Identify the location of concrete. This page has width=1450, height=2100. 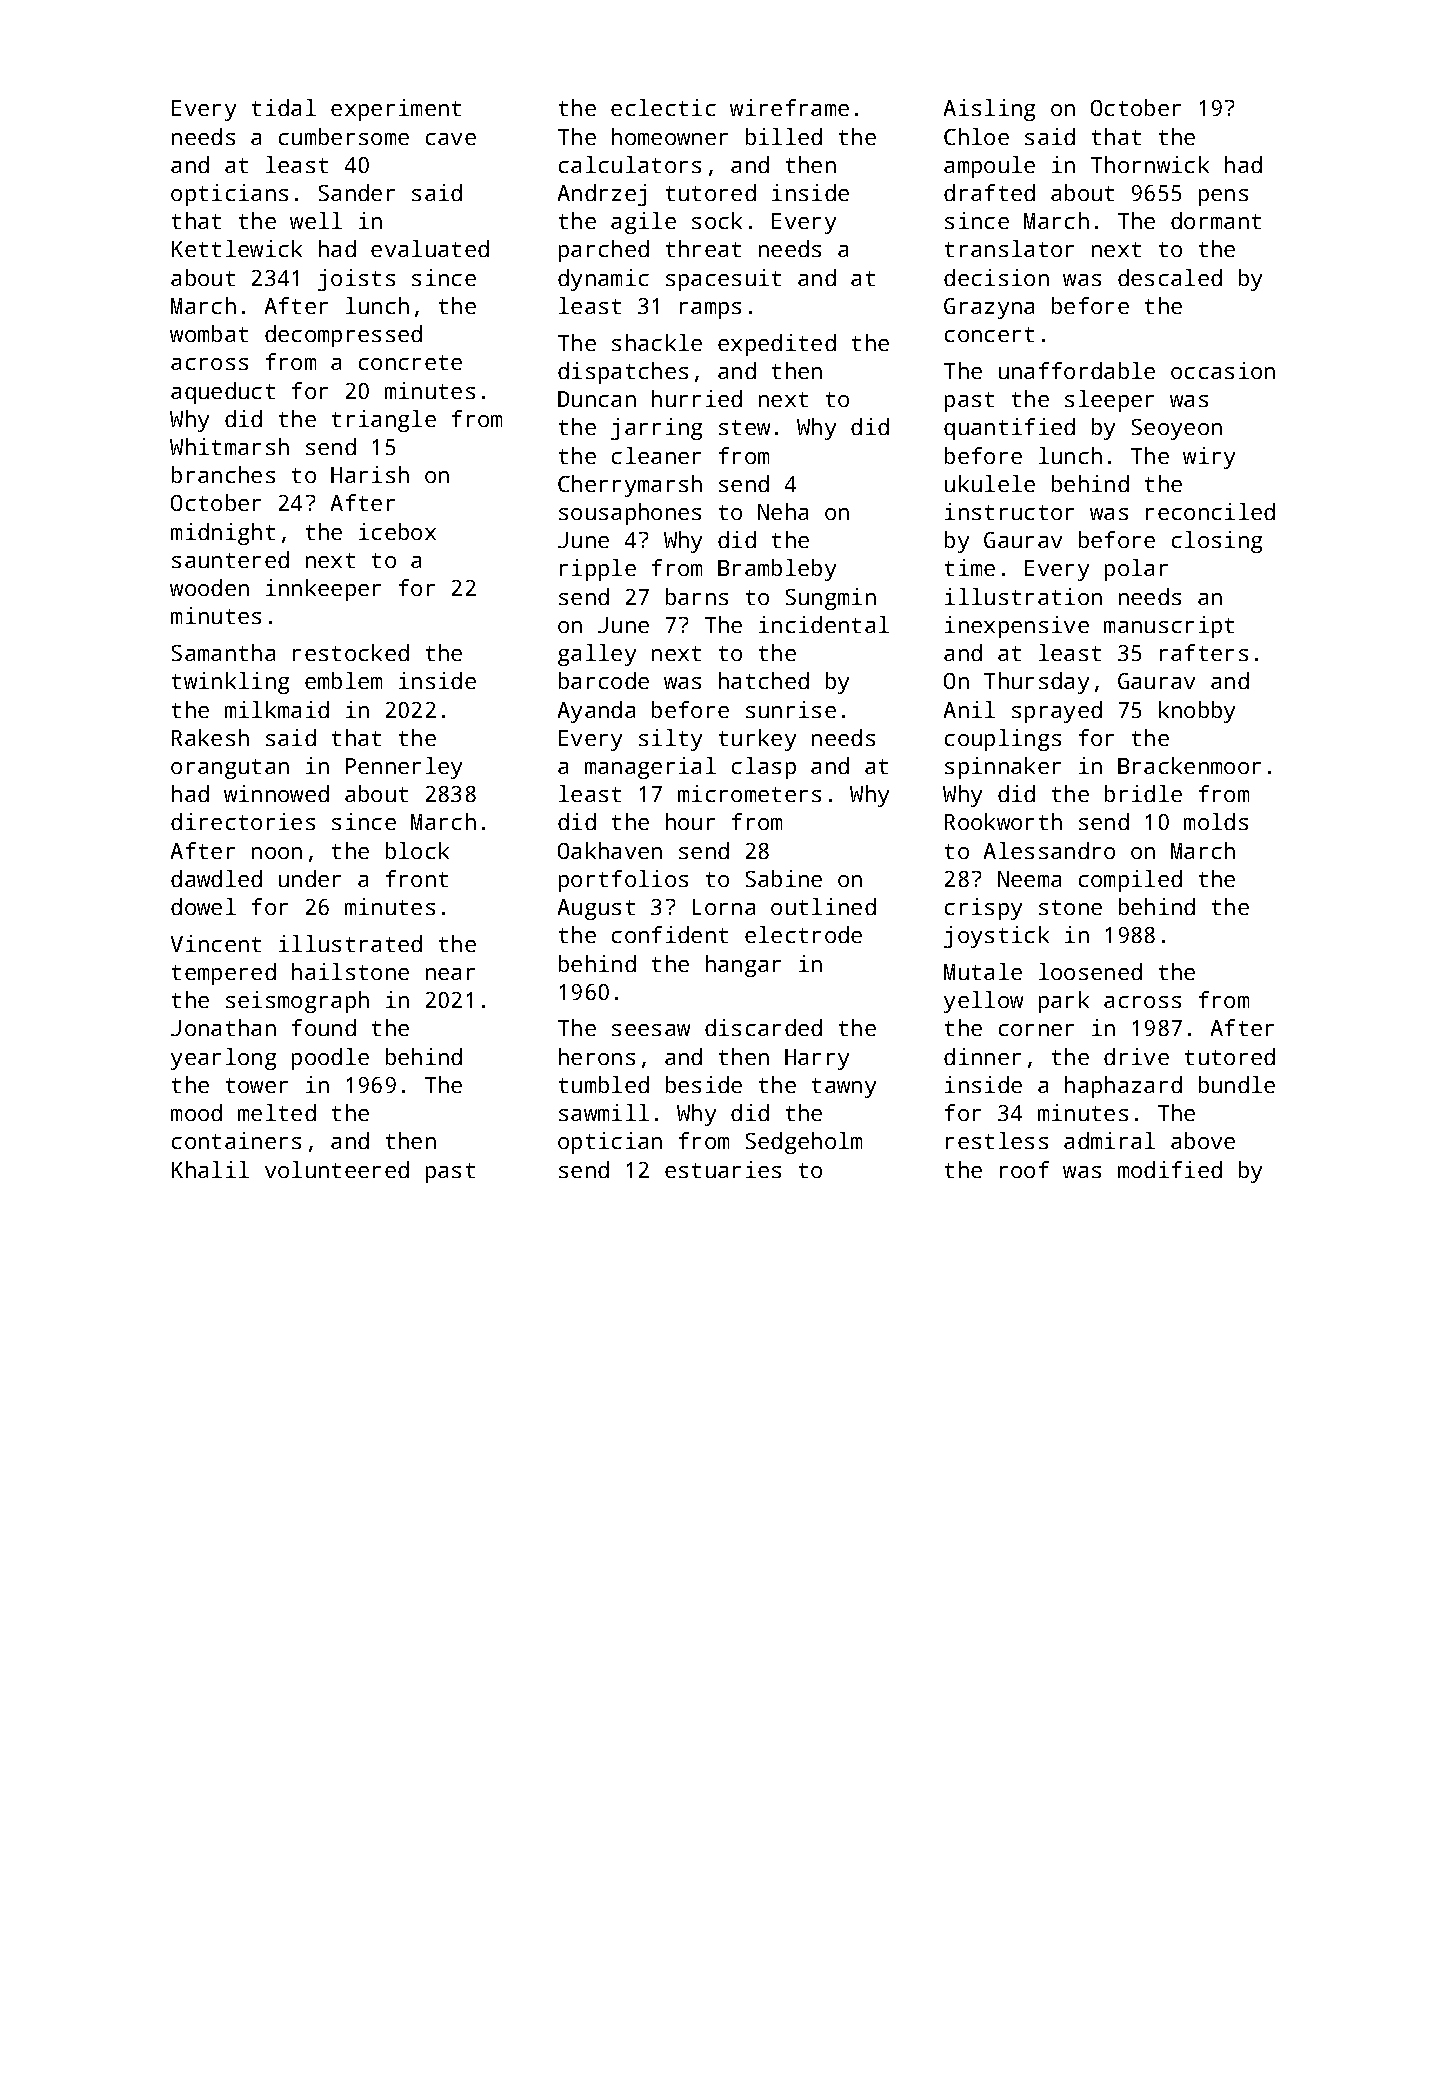
(410, 362).
